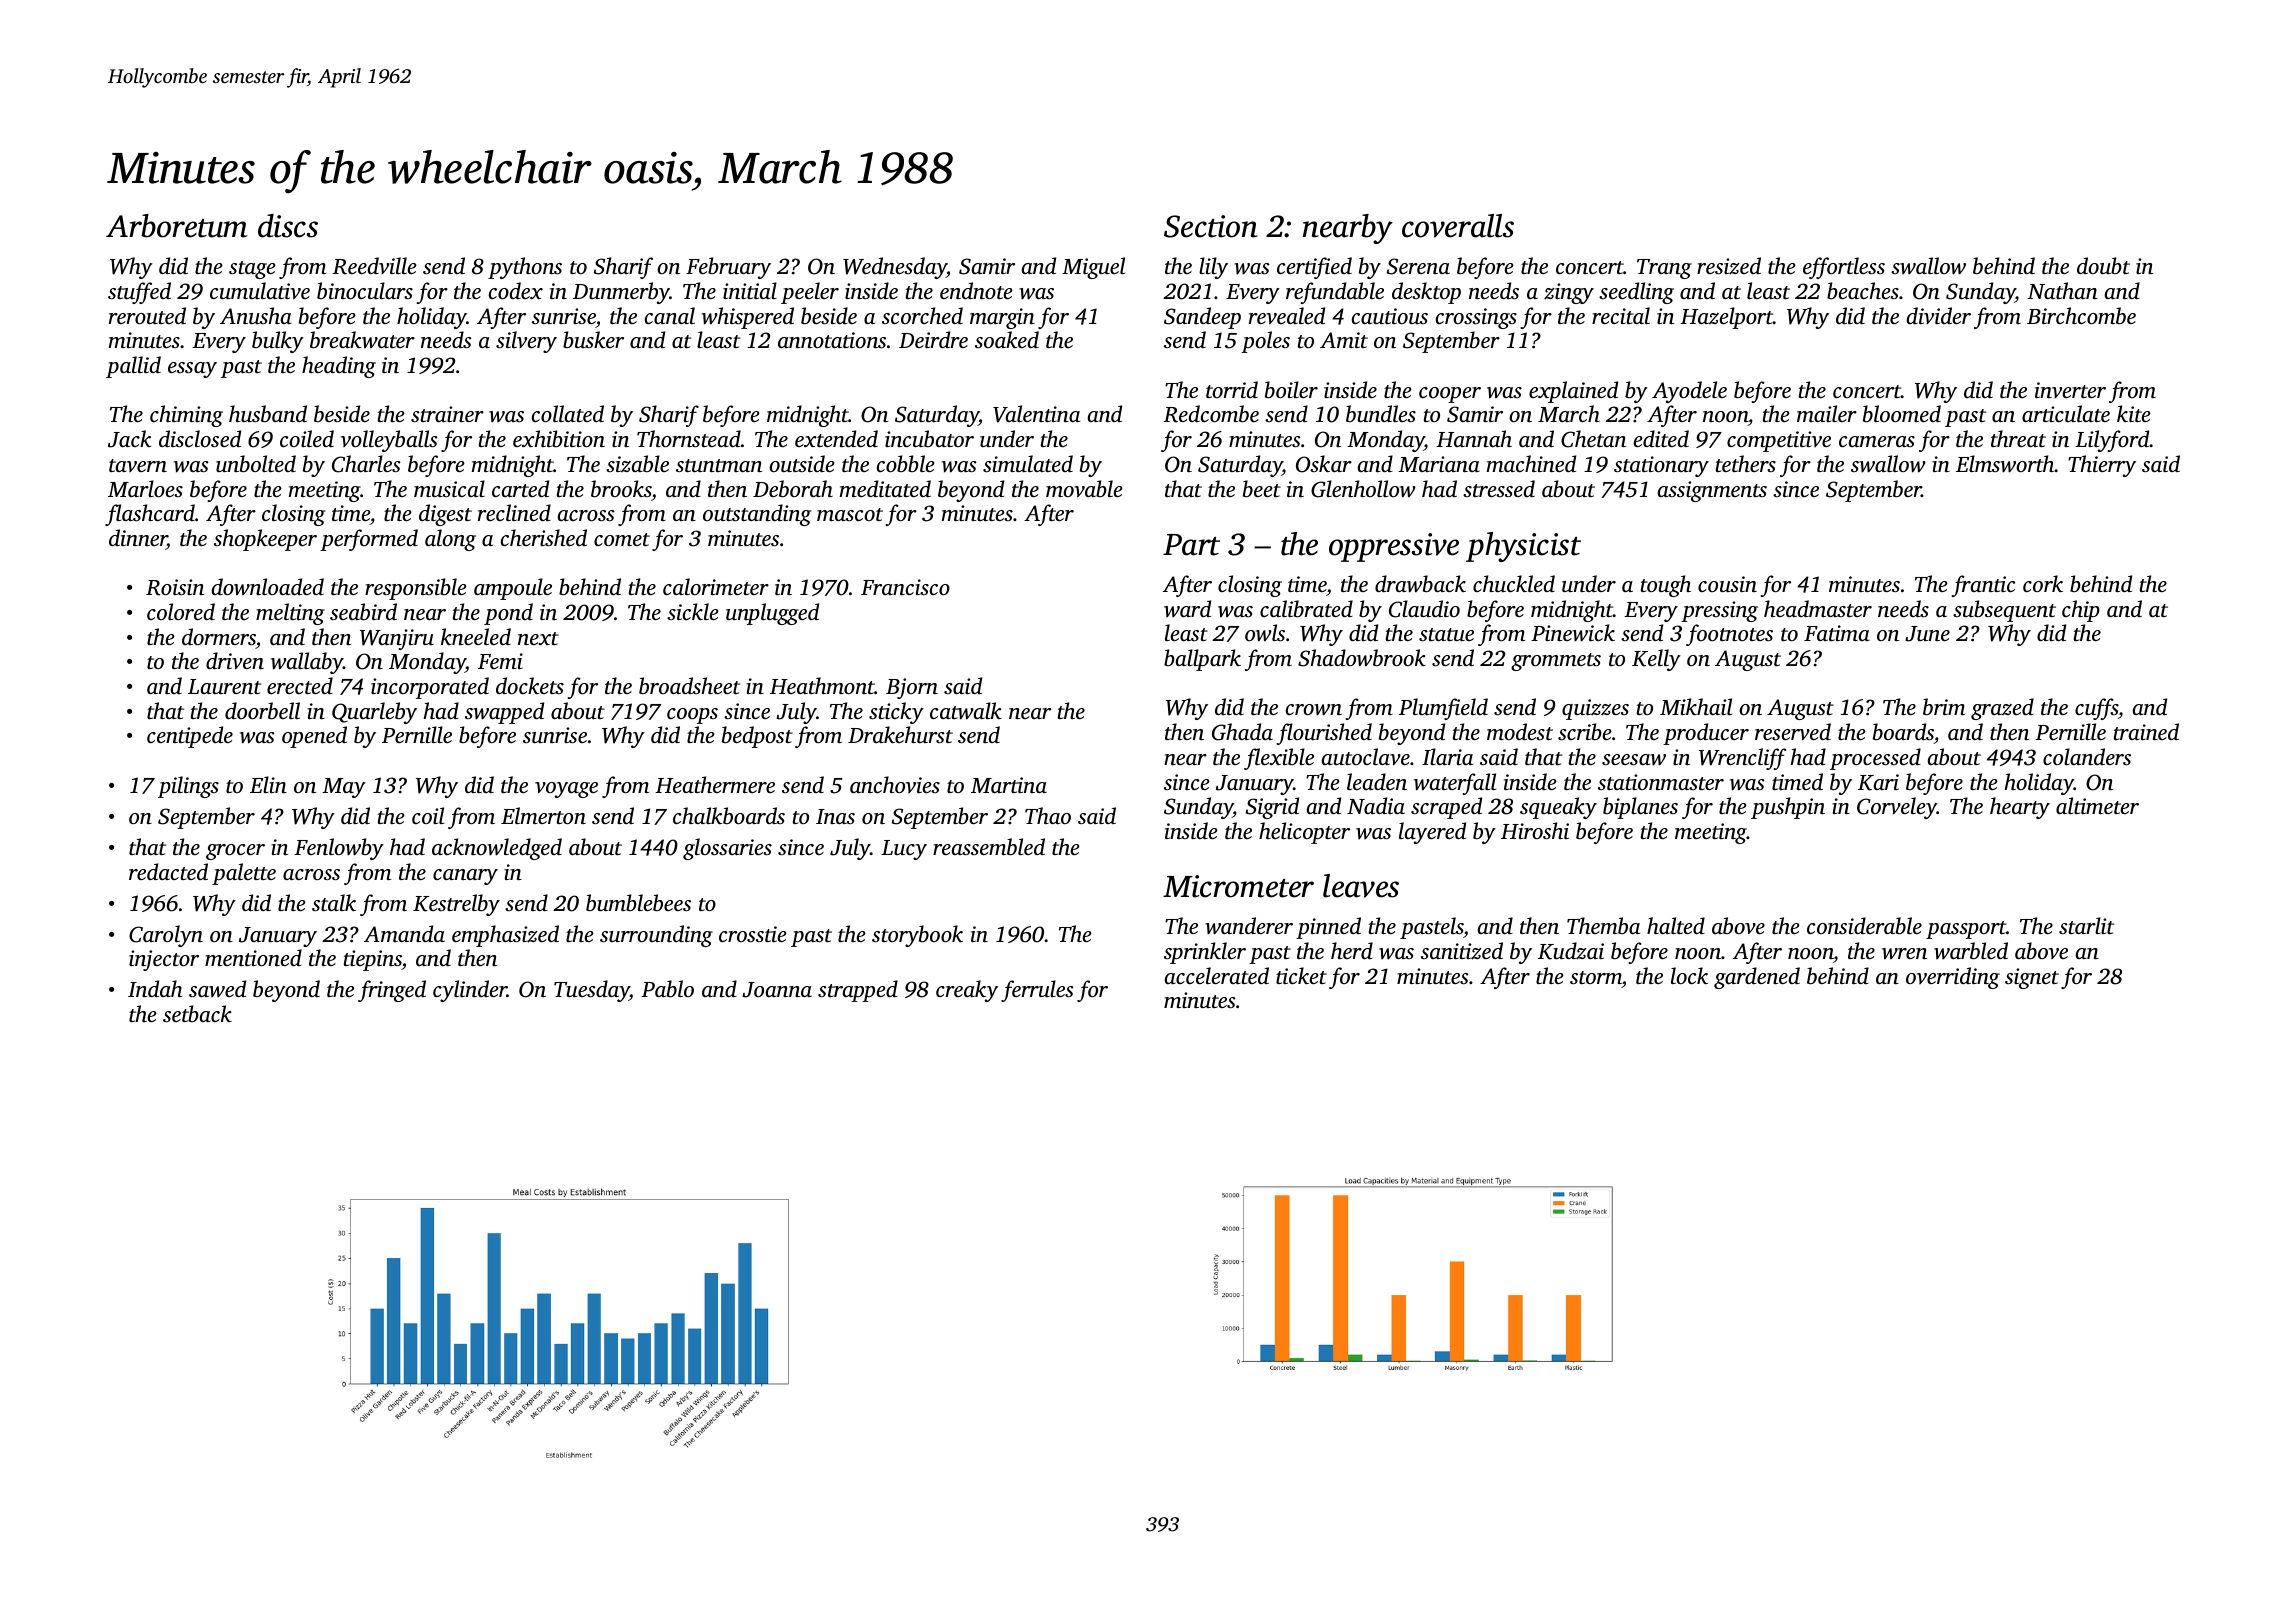 The height and width of the screenshot is (1620, 2292). I want to click on Miguel, so click(1093, 268).
